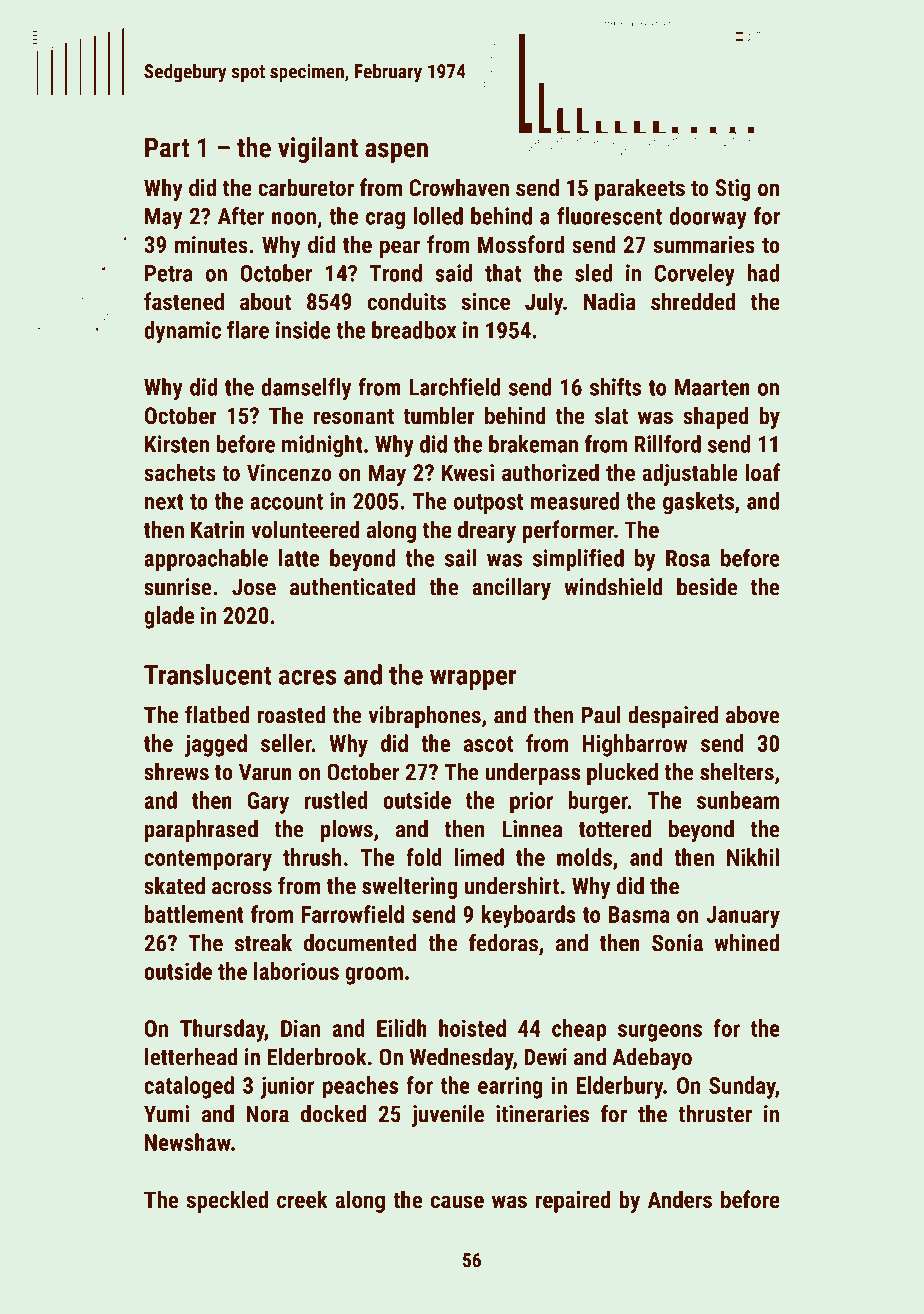 Image resolution: width=924 pixels, height=1314 pixels. I want to click on parakeets, so click(640, 189).
